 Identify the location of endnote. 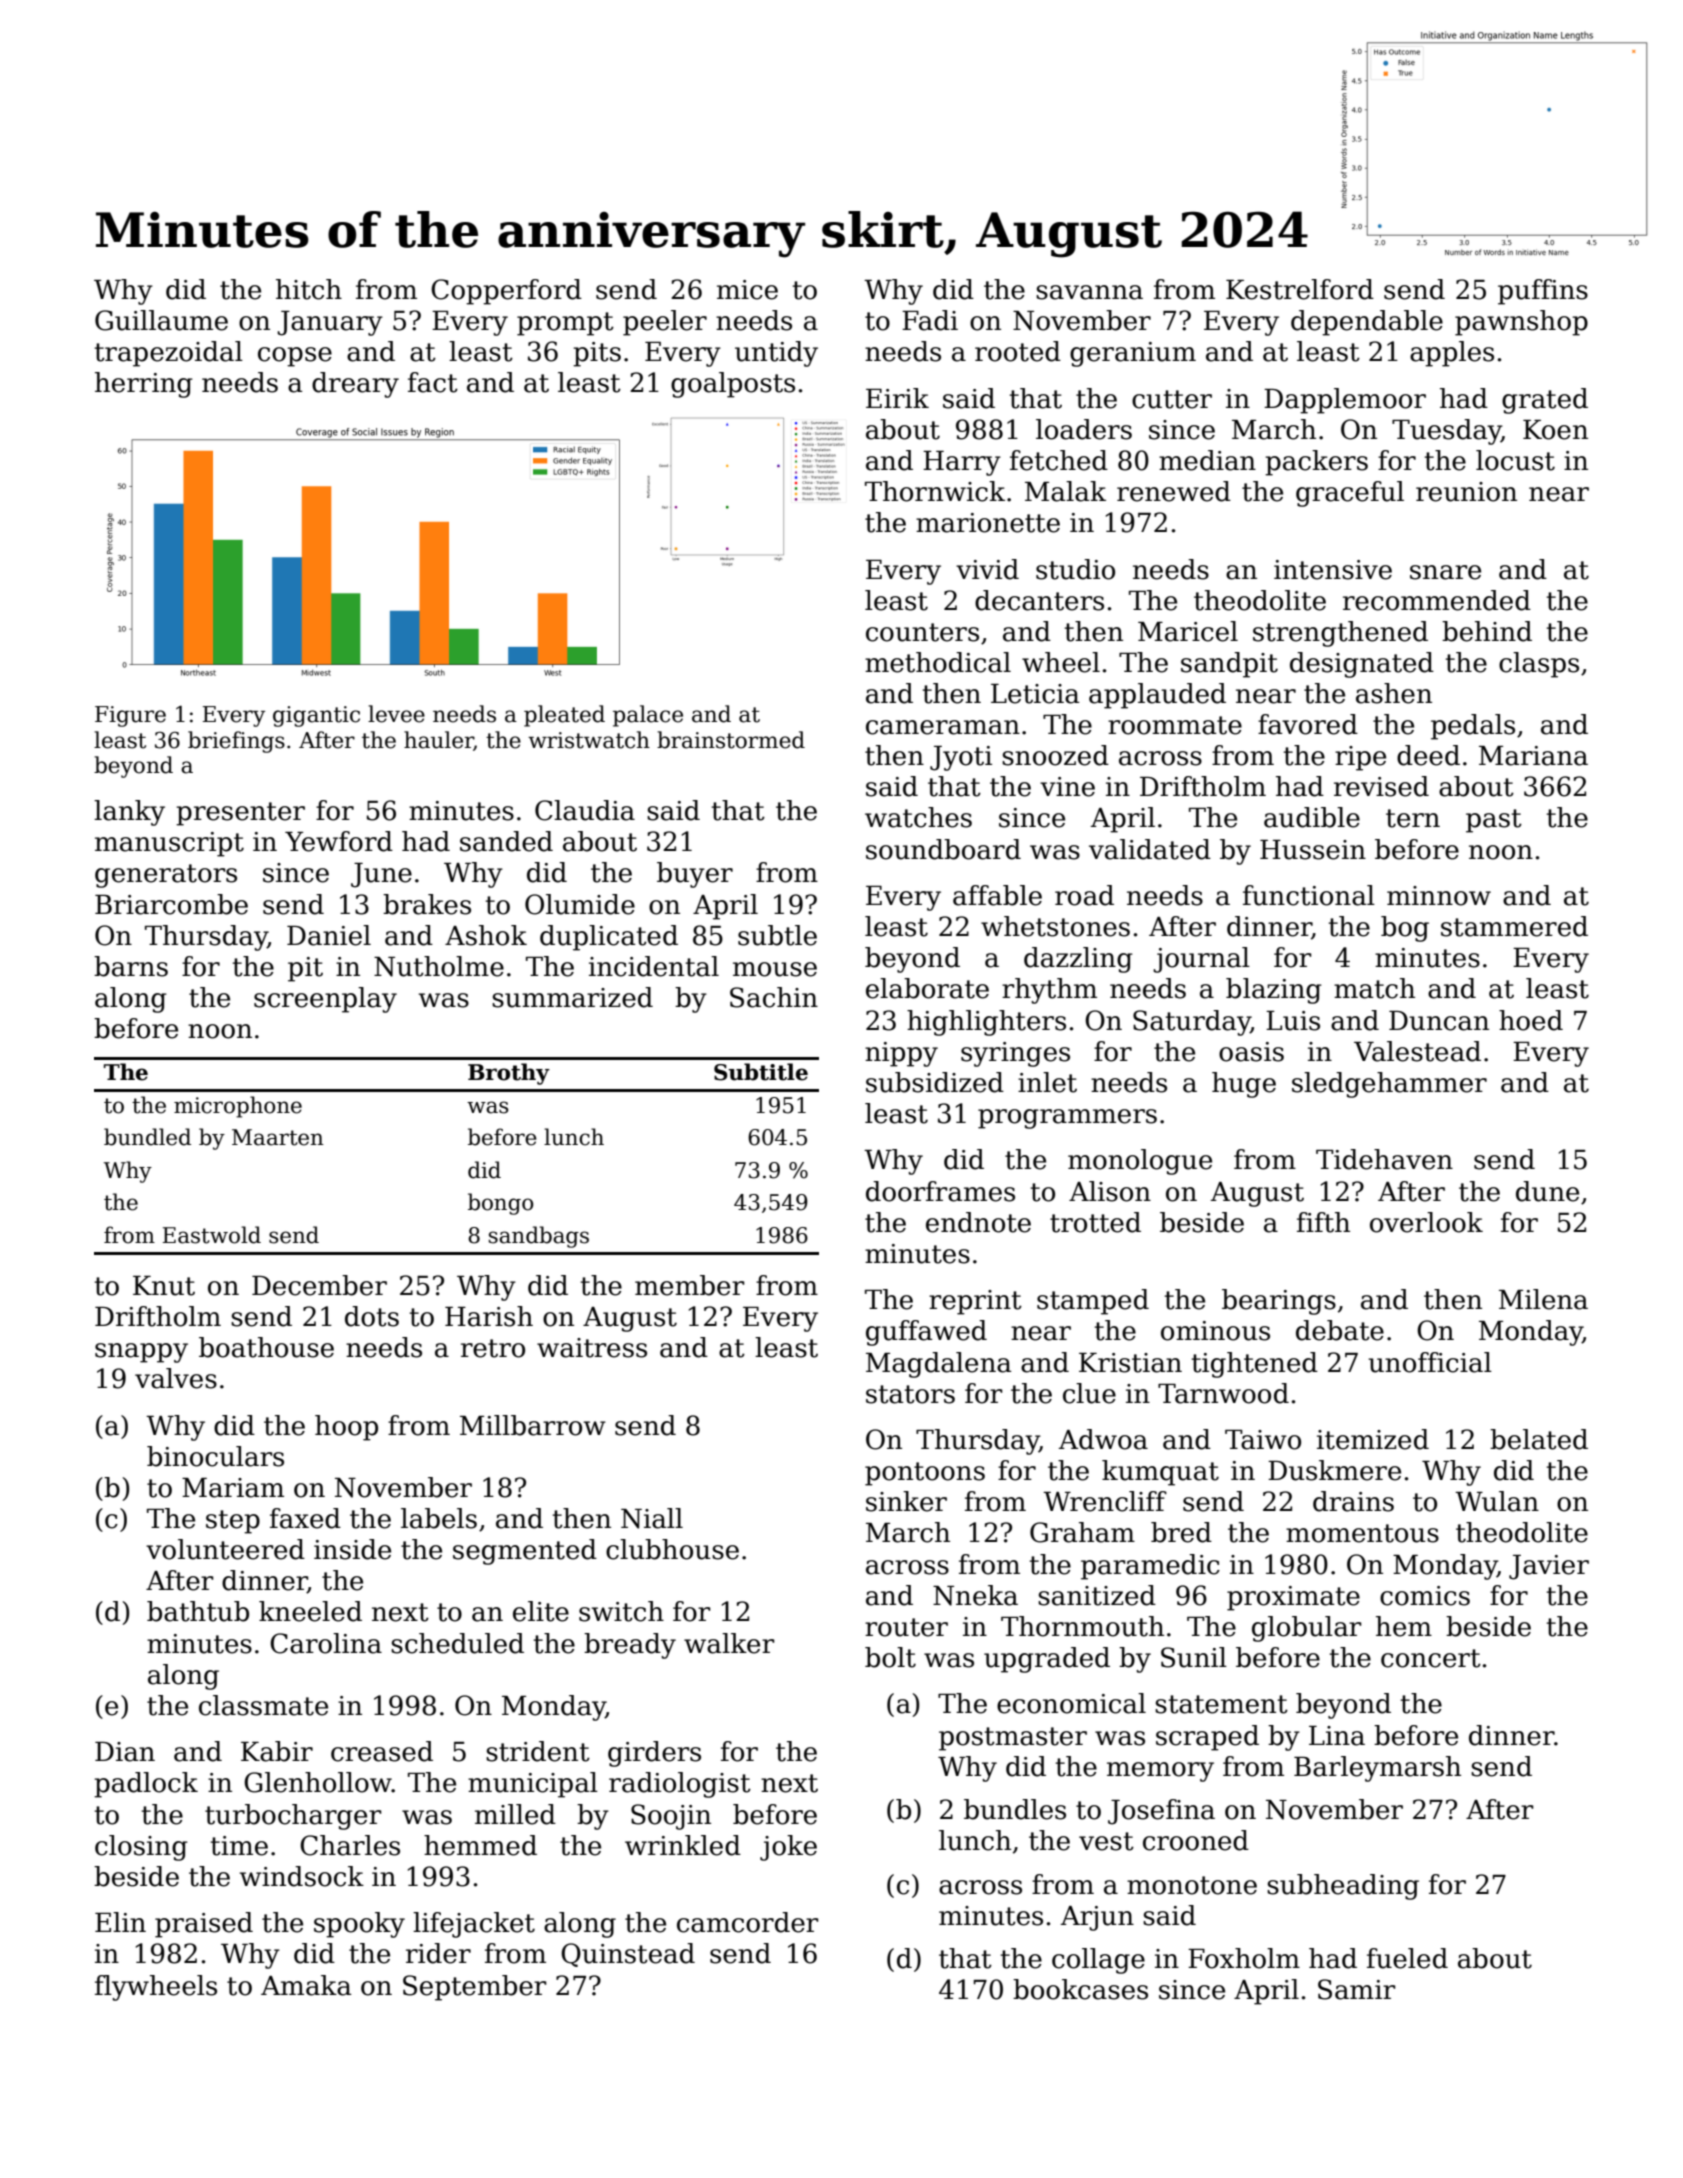
(978, 1222).
